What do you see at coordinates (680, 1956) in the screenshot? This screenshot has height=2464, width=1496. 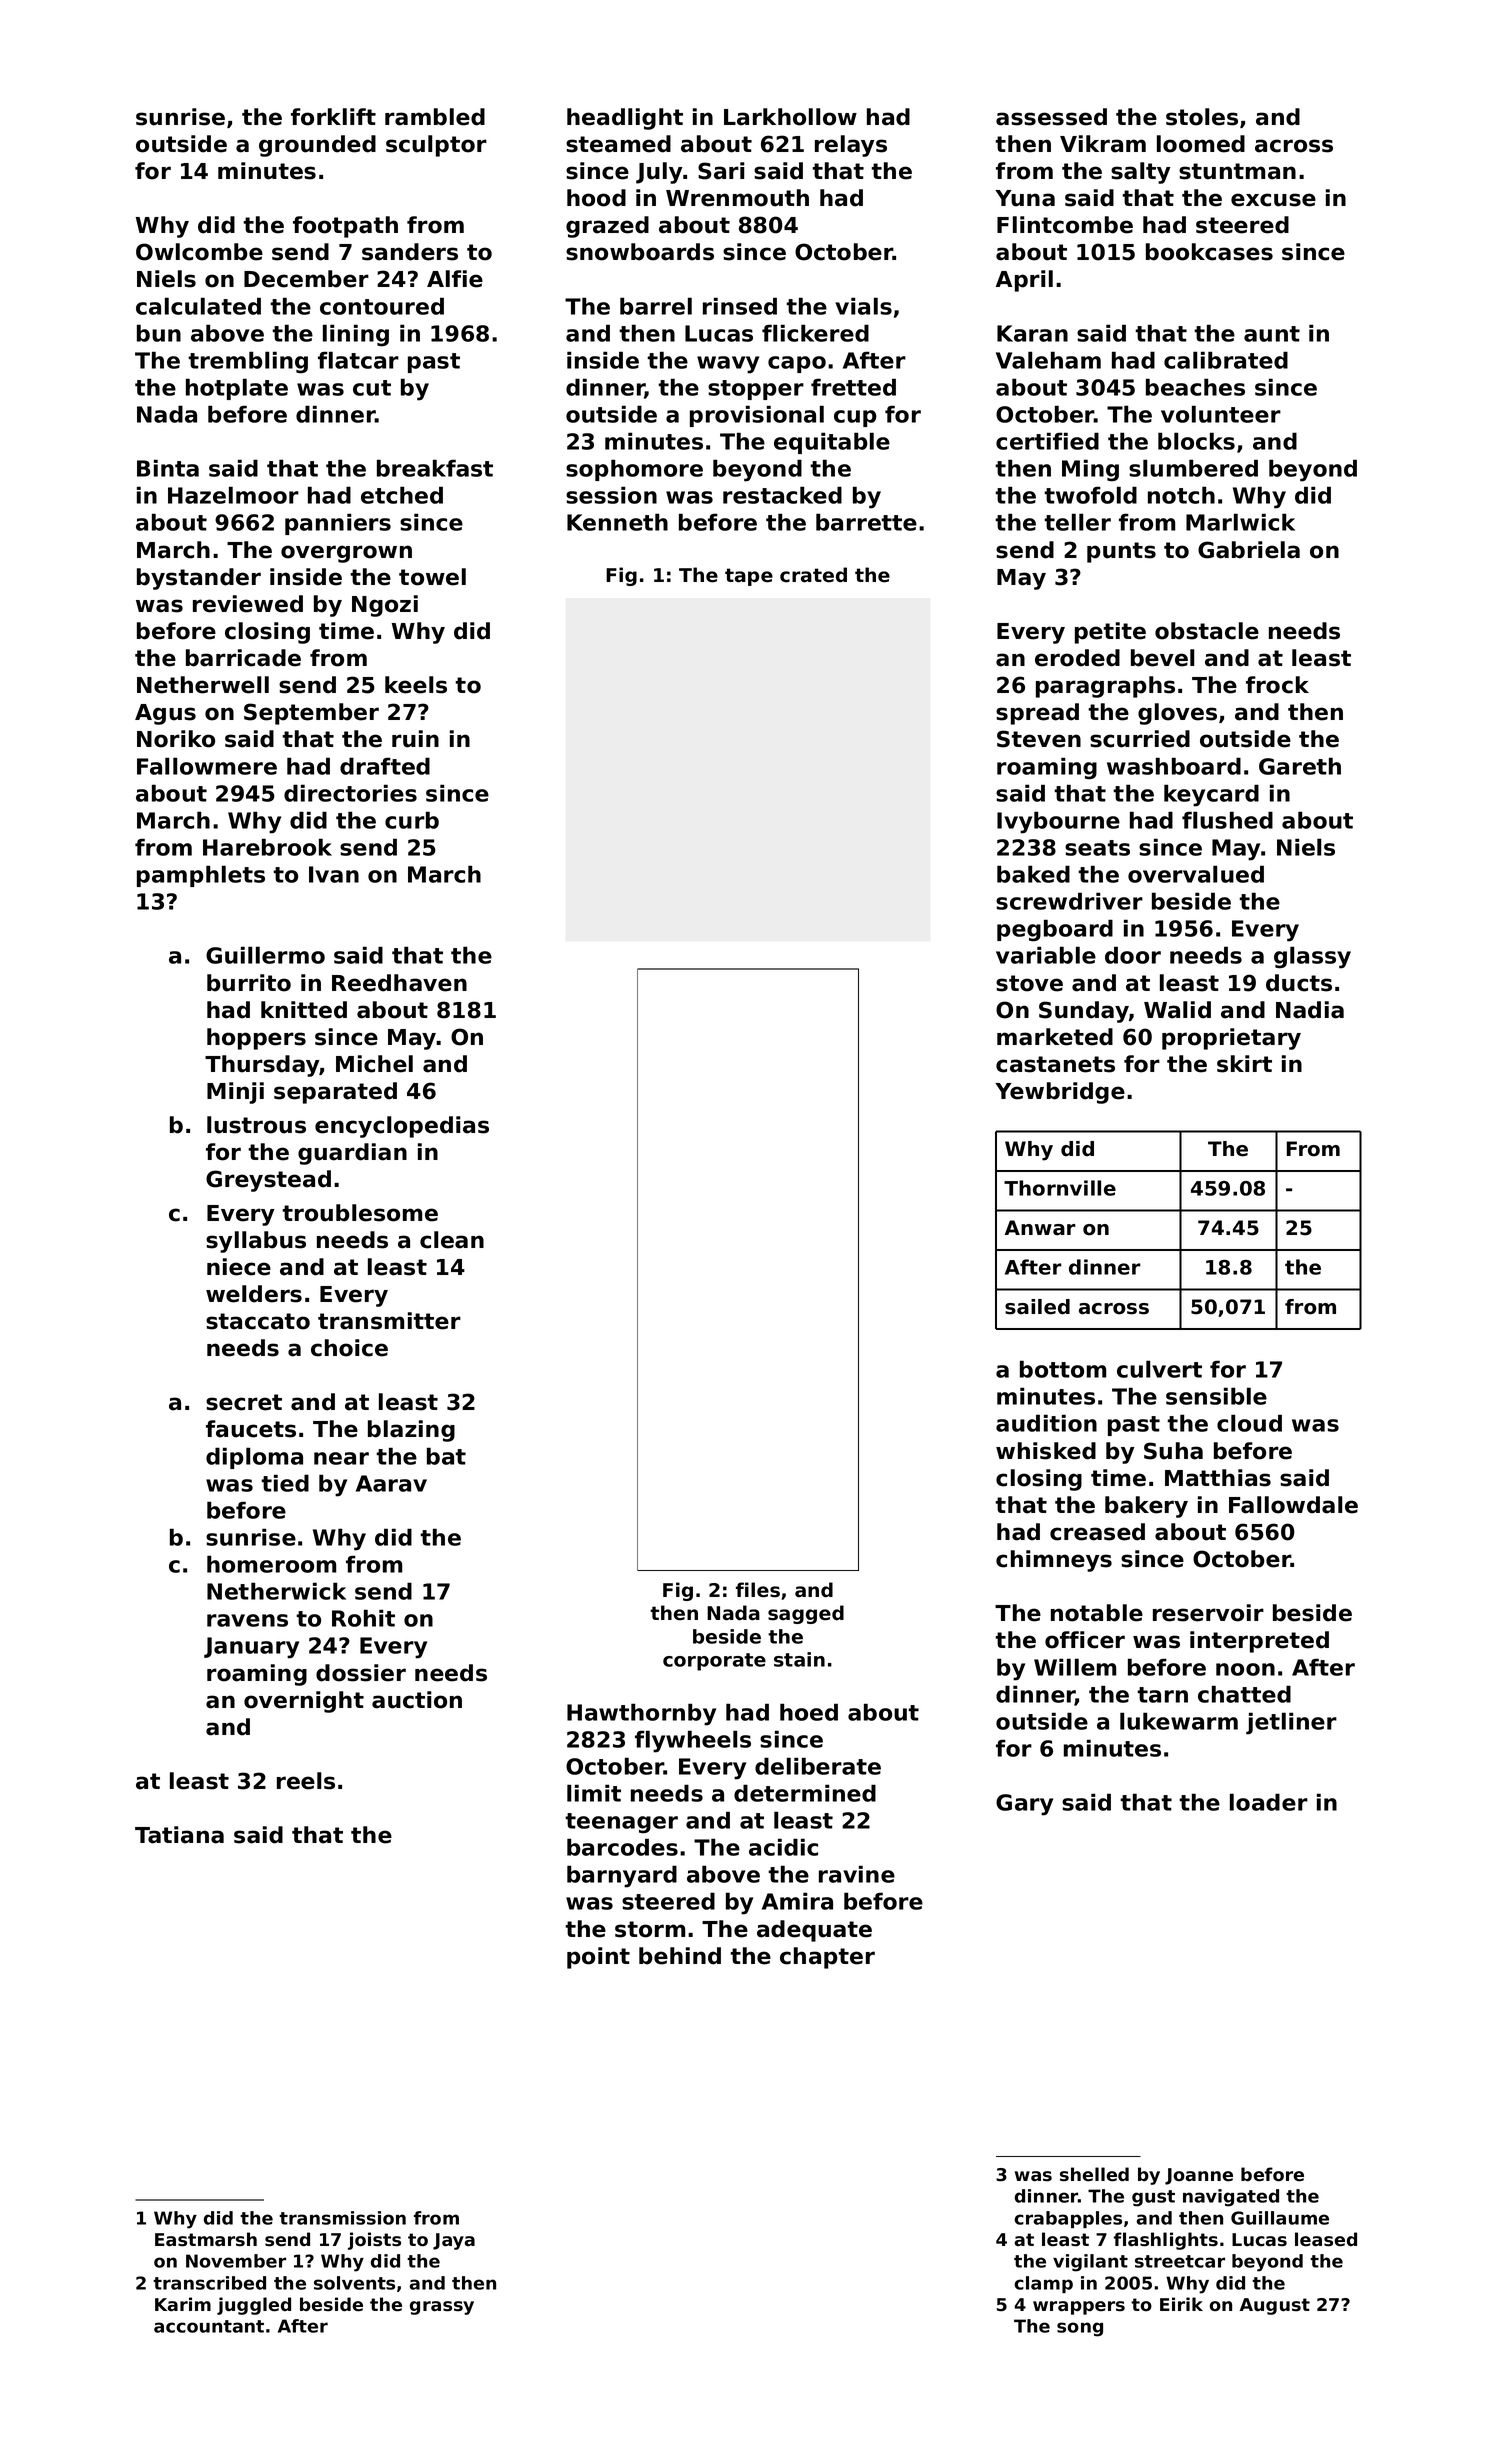 I see `behind` at bounding box center [680, 1956].
